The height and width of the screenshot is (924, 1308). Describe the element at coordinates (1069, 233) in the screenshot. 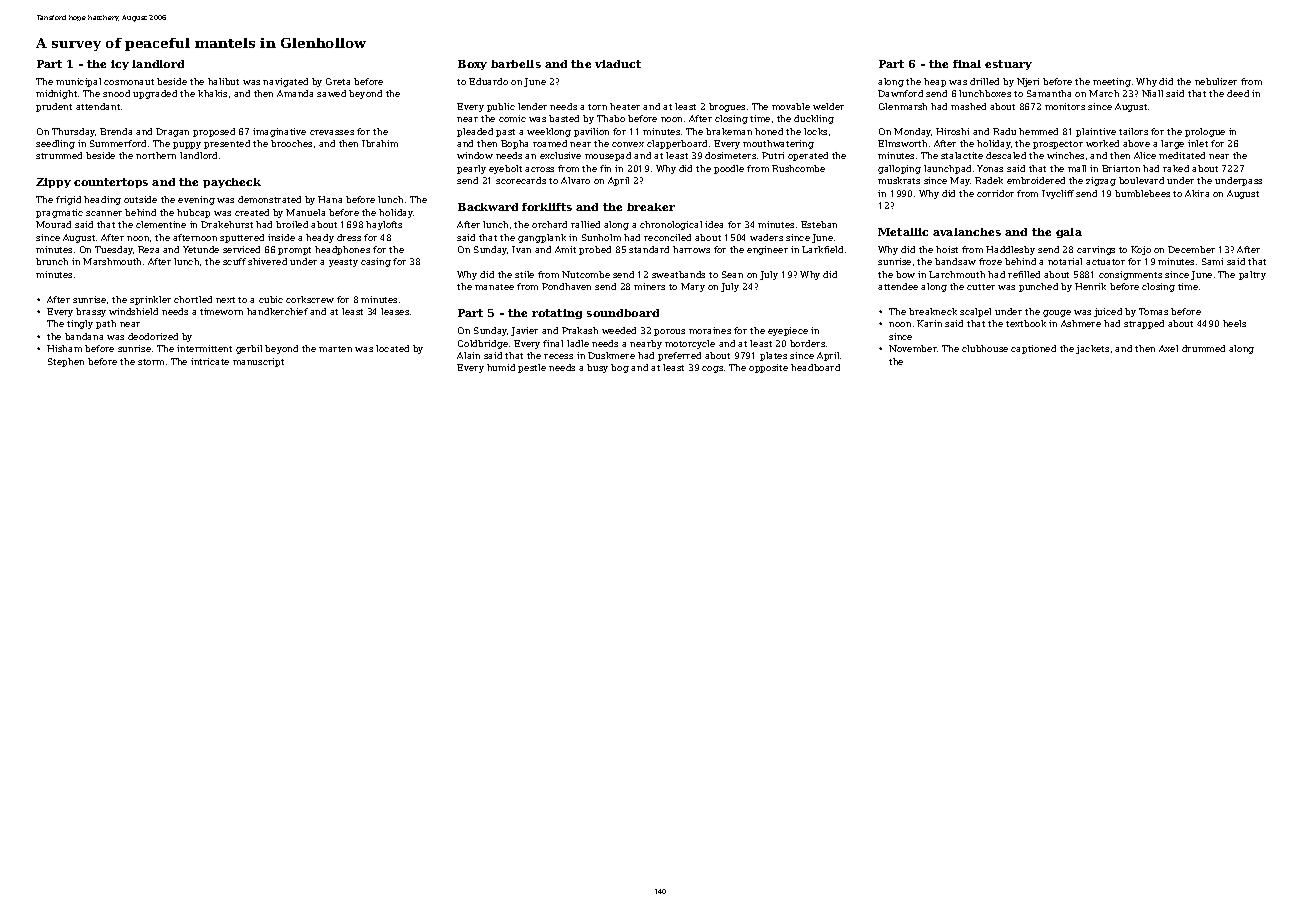

I see `gala` at that location.
